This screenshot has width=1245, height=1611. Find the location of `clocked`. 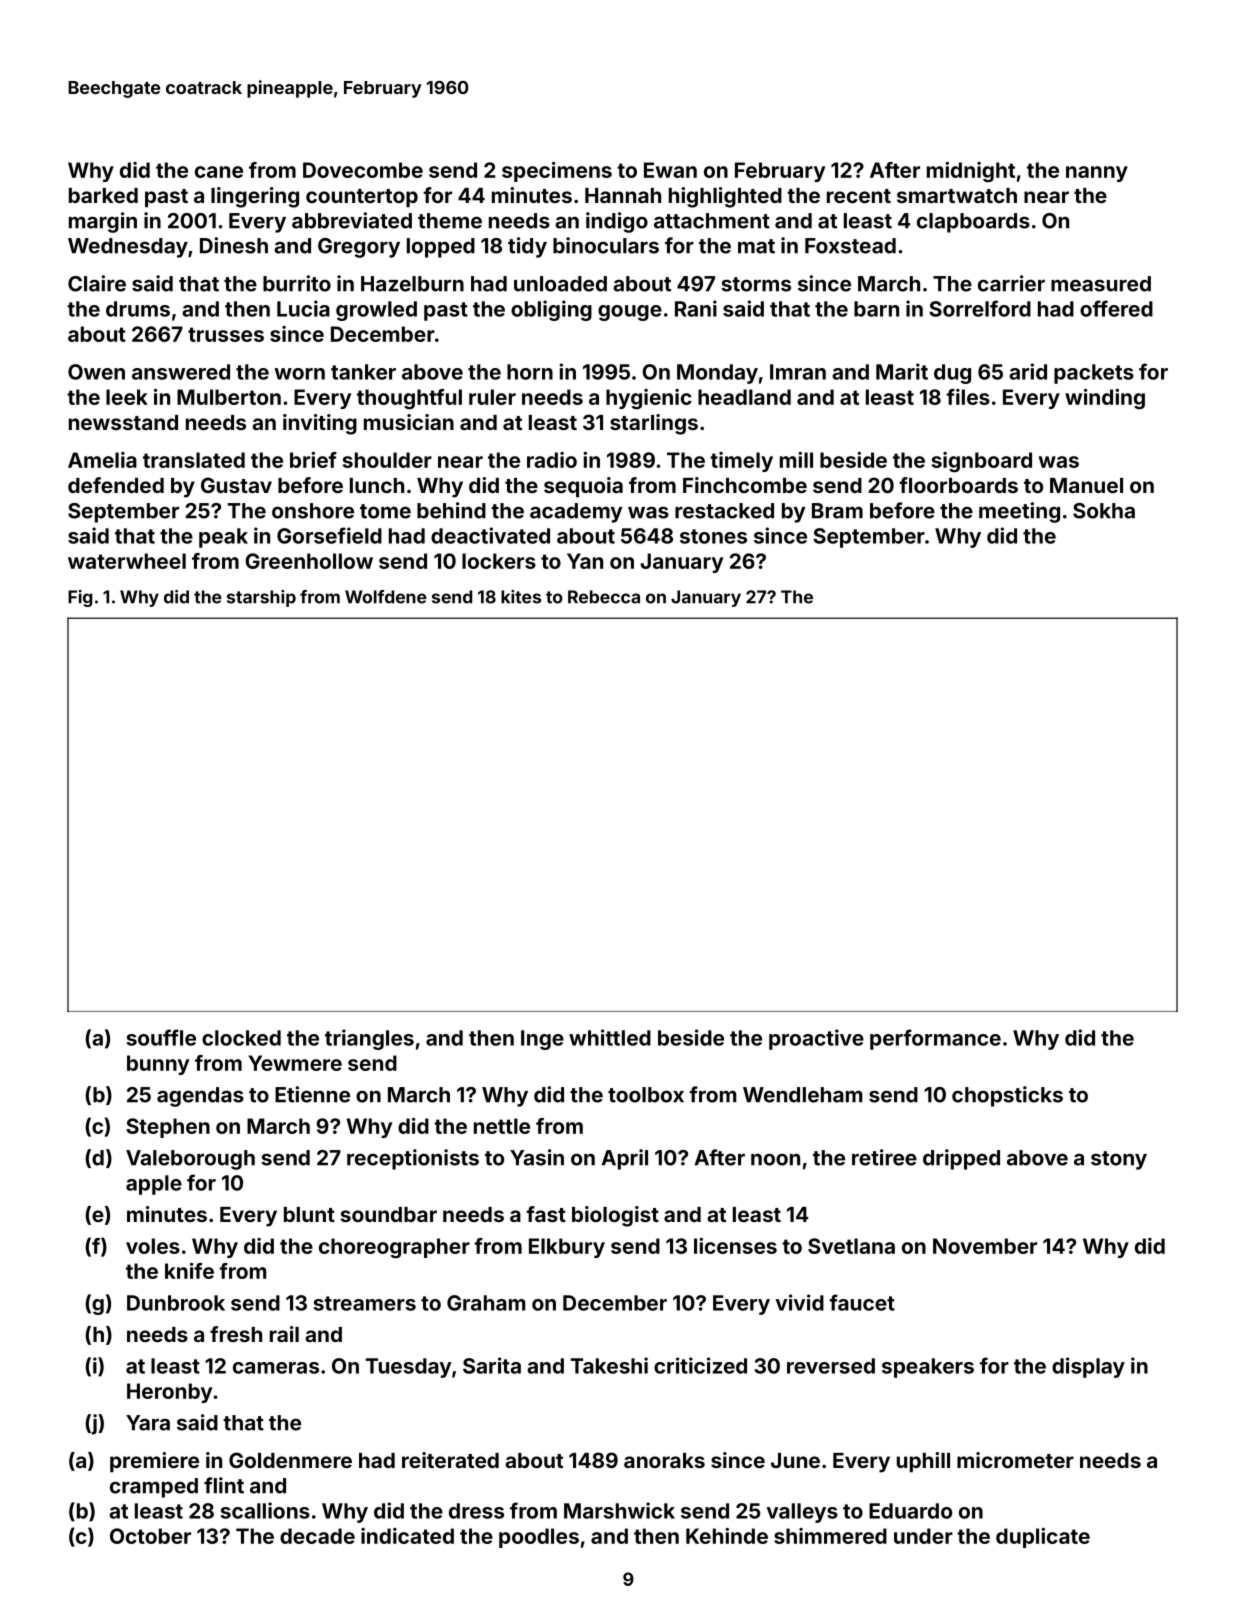

clocked is located at coordinates (241, 1038).
